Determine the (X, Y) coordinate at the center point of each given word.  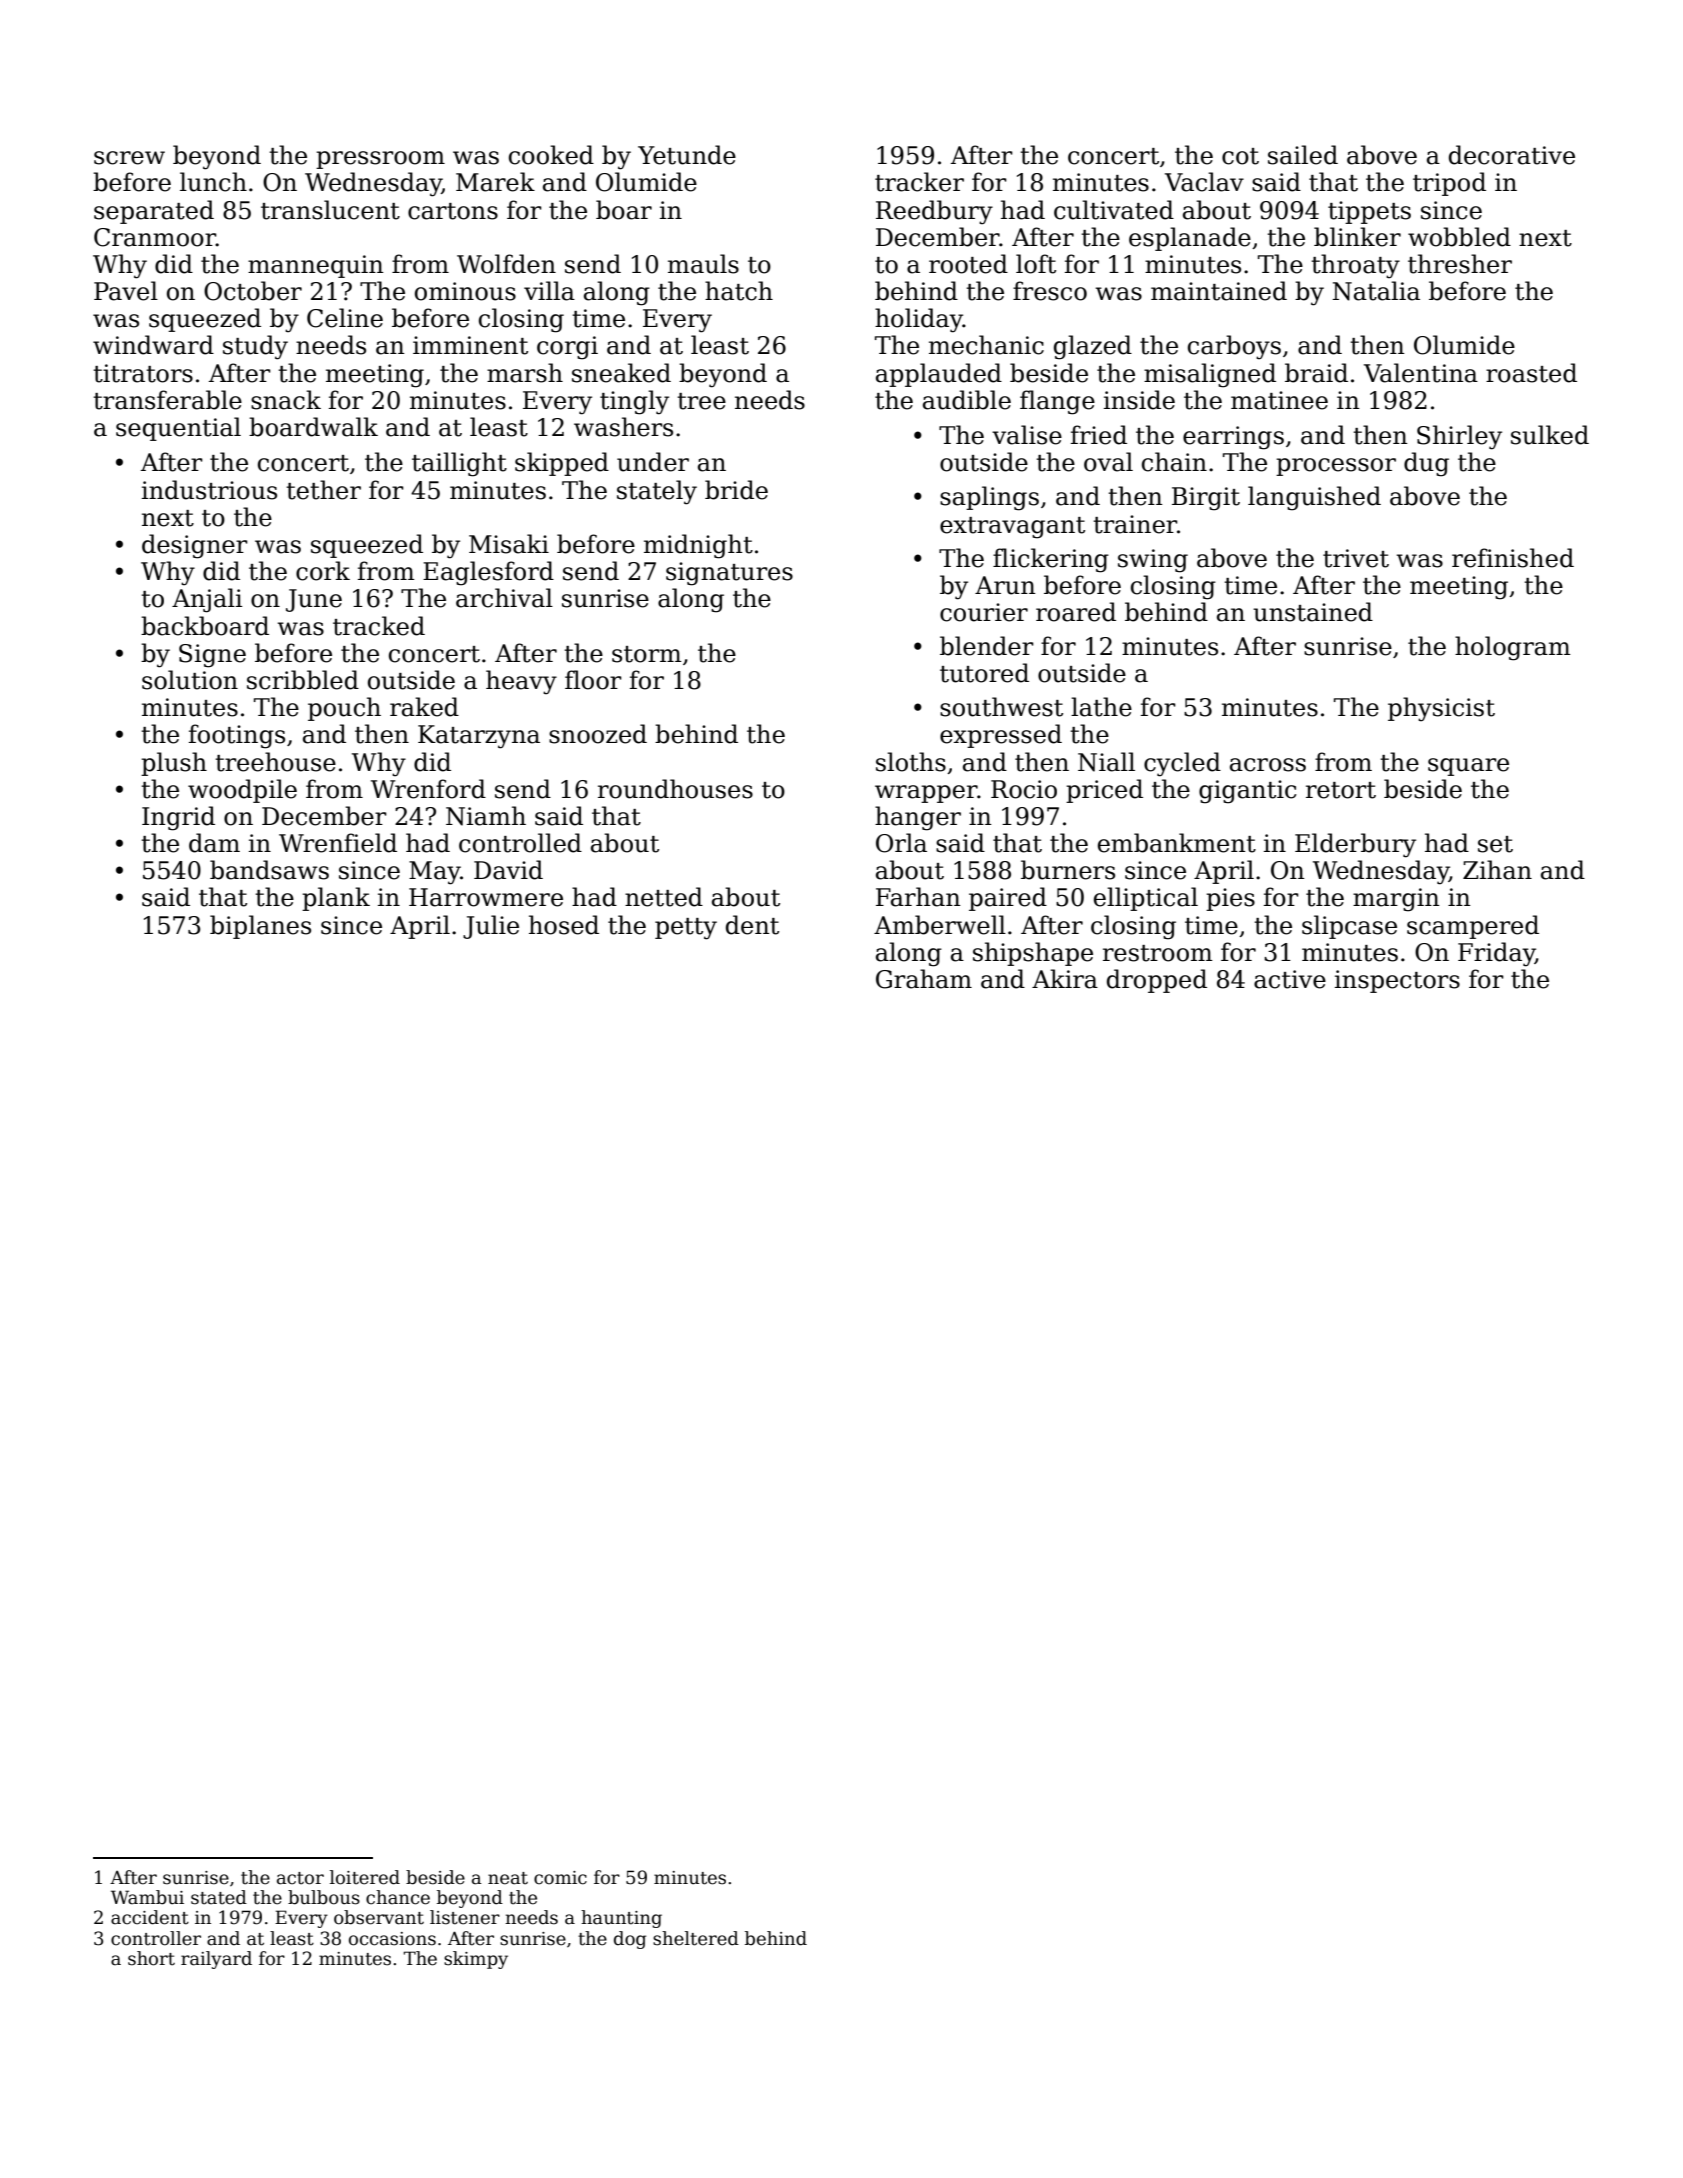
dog (630, 1940)
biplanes (260, 927)
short (151, 1958)
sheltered (696, 1938)
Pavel (126, 291)
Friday (1496, 954)
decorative (1512, 155)
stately (657, 492)
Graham (924, 979)
